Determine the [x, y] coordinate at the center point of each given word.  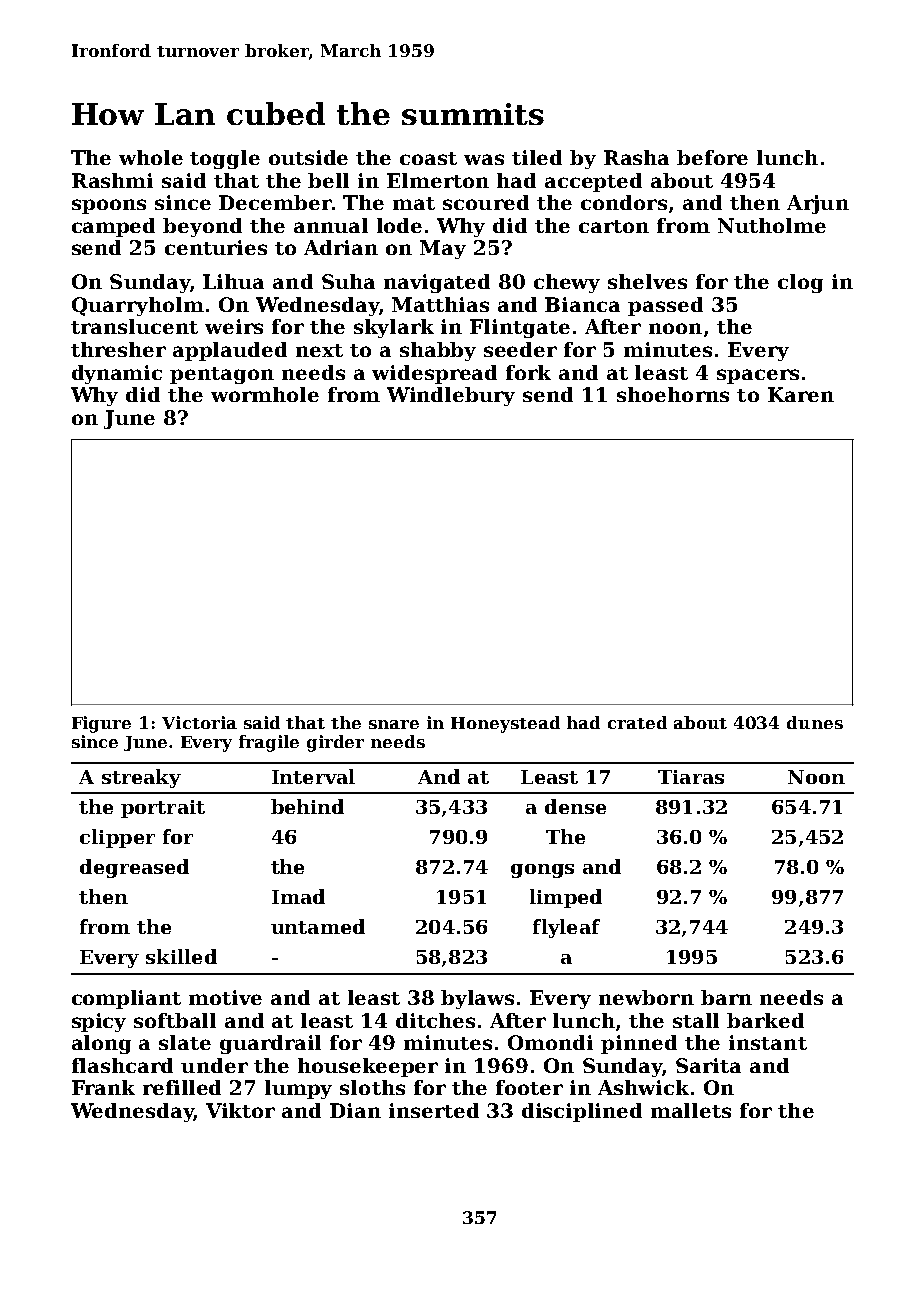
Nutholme [772, 225]
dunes [815, 722]
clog [800, 283]
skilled [181, 956]
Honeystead [505, 724]
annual [331, 225]
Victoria [199, 722]
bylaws [477, 999]
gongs [542, 871]
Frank [103, 1087]
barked [765, 1020]
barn [726, 997]
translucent [134, 326]
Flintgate [520, 328]
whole [151, 157]
